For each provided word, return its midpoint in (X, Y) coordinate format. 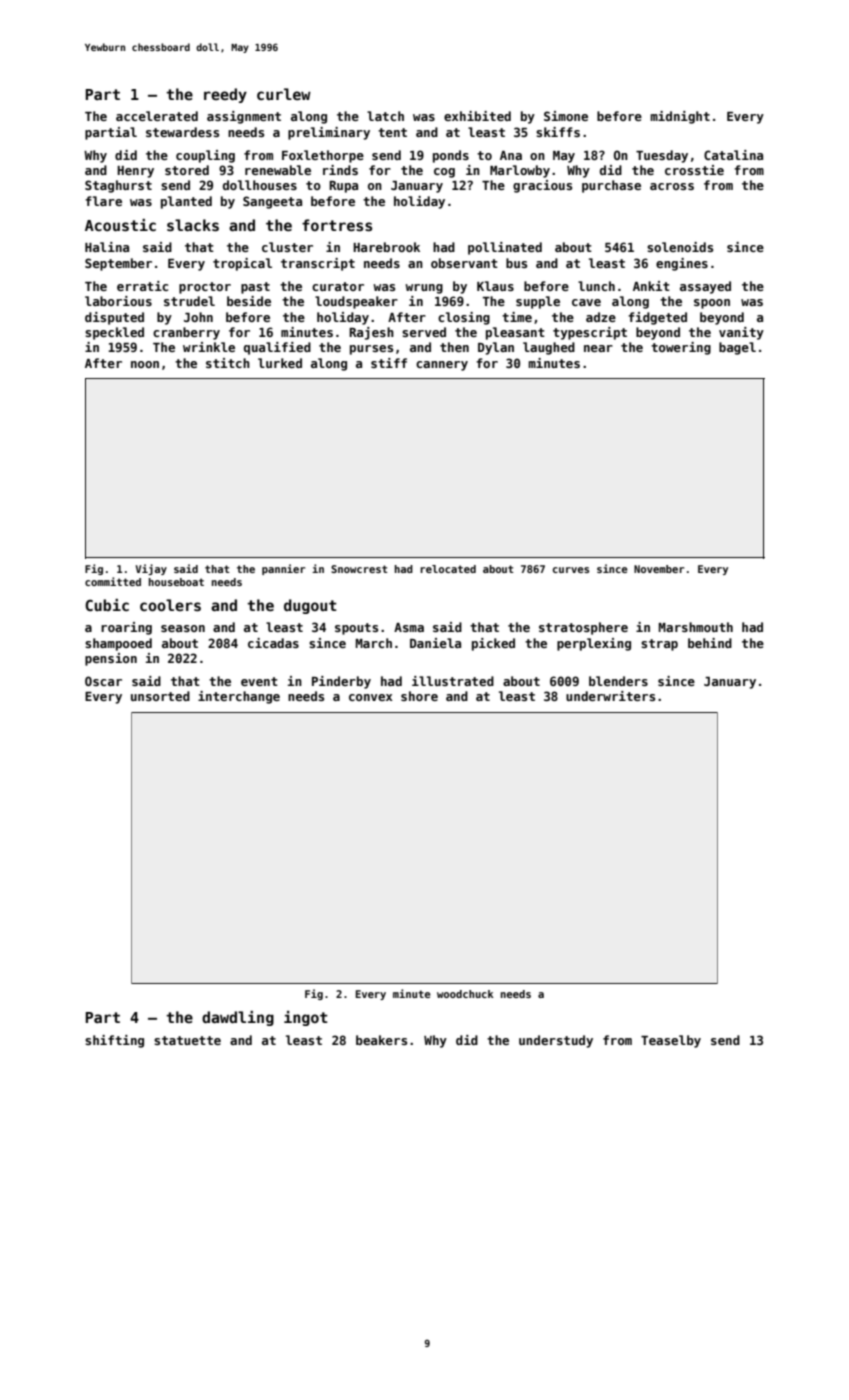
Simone (566, 116)
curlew (284, 94)
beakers (381, 1040)
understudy (556, 1041)
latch (385, 116)
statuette (187, 1040)
